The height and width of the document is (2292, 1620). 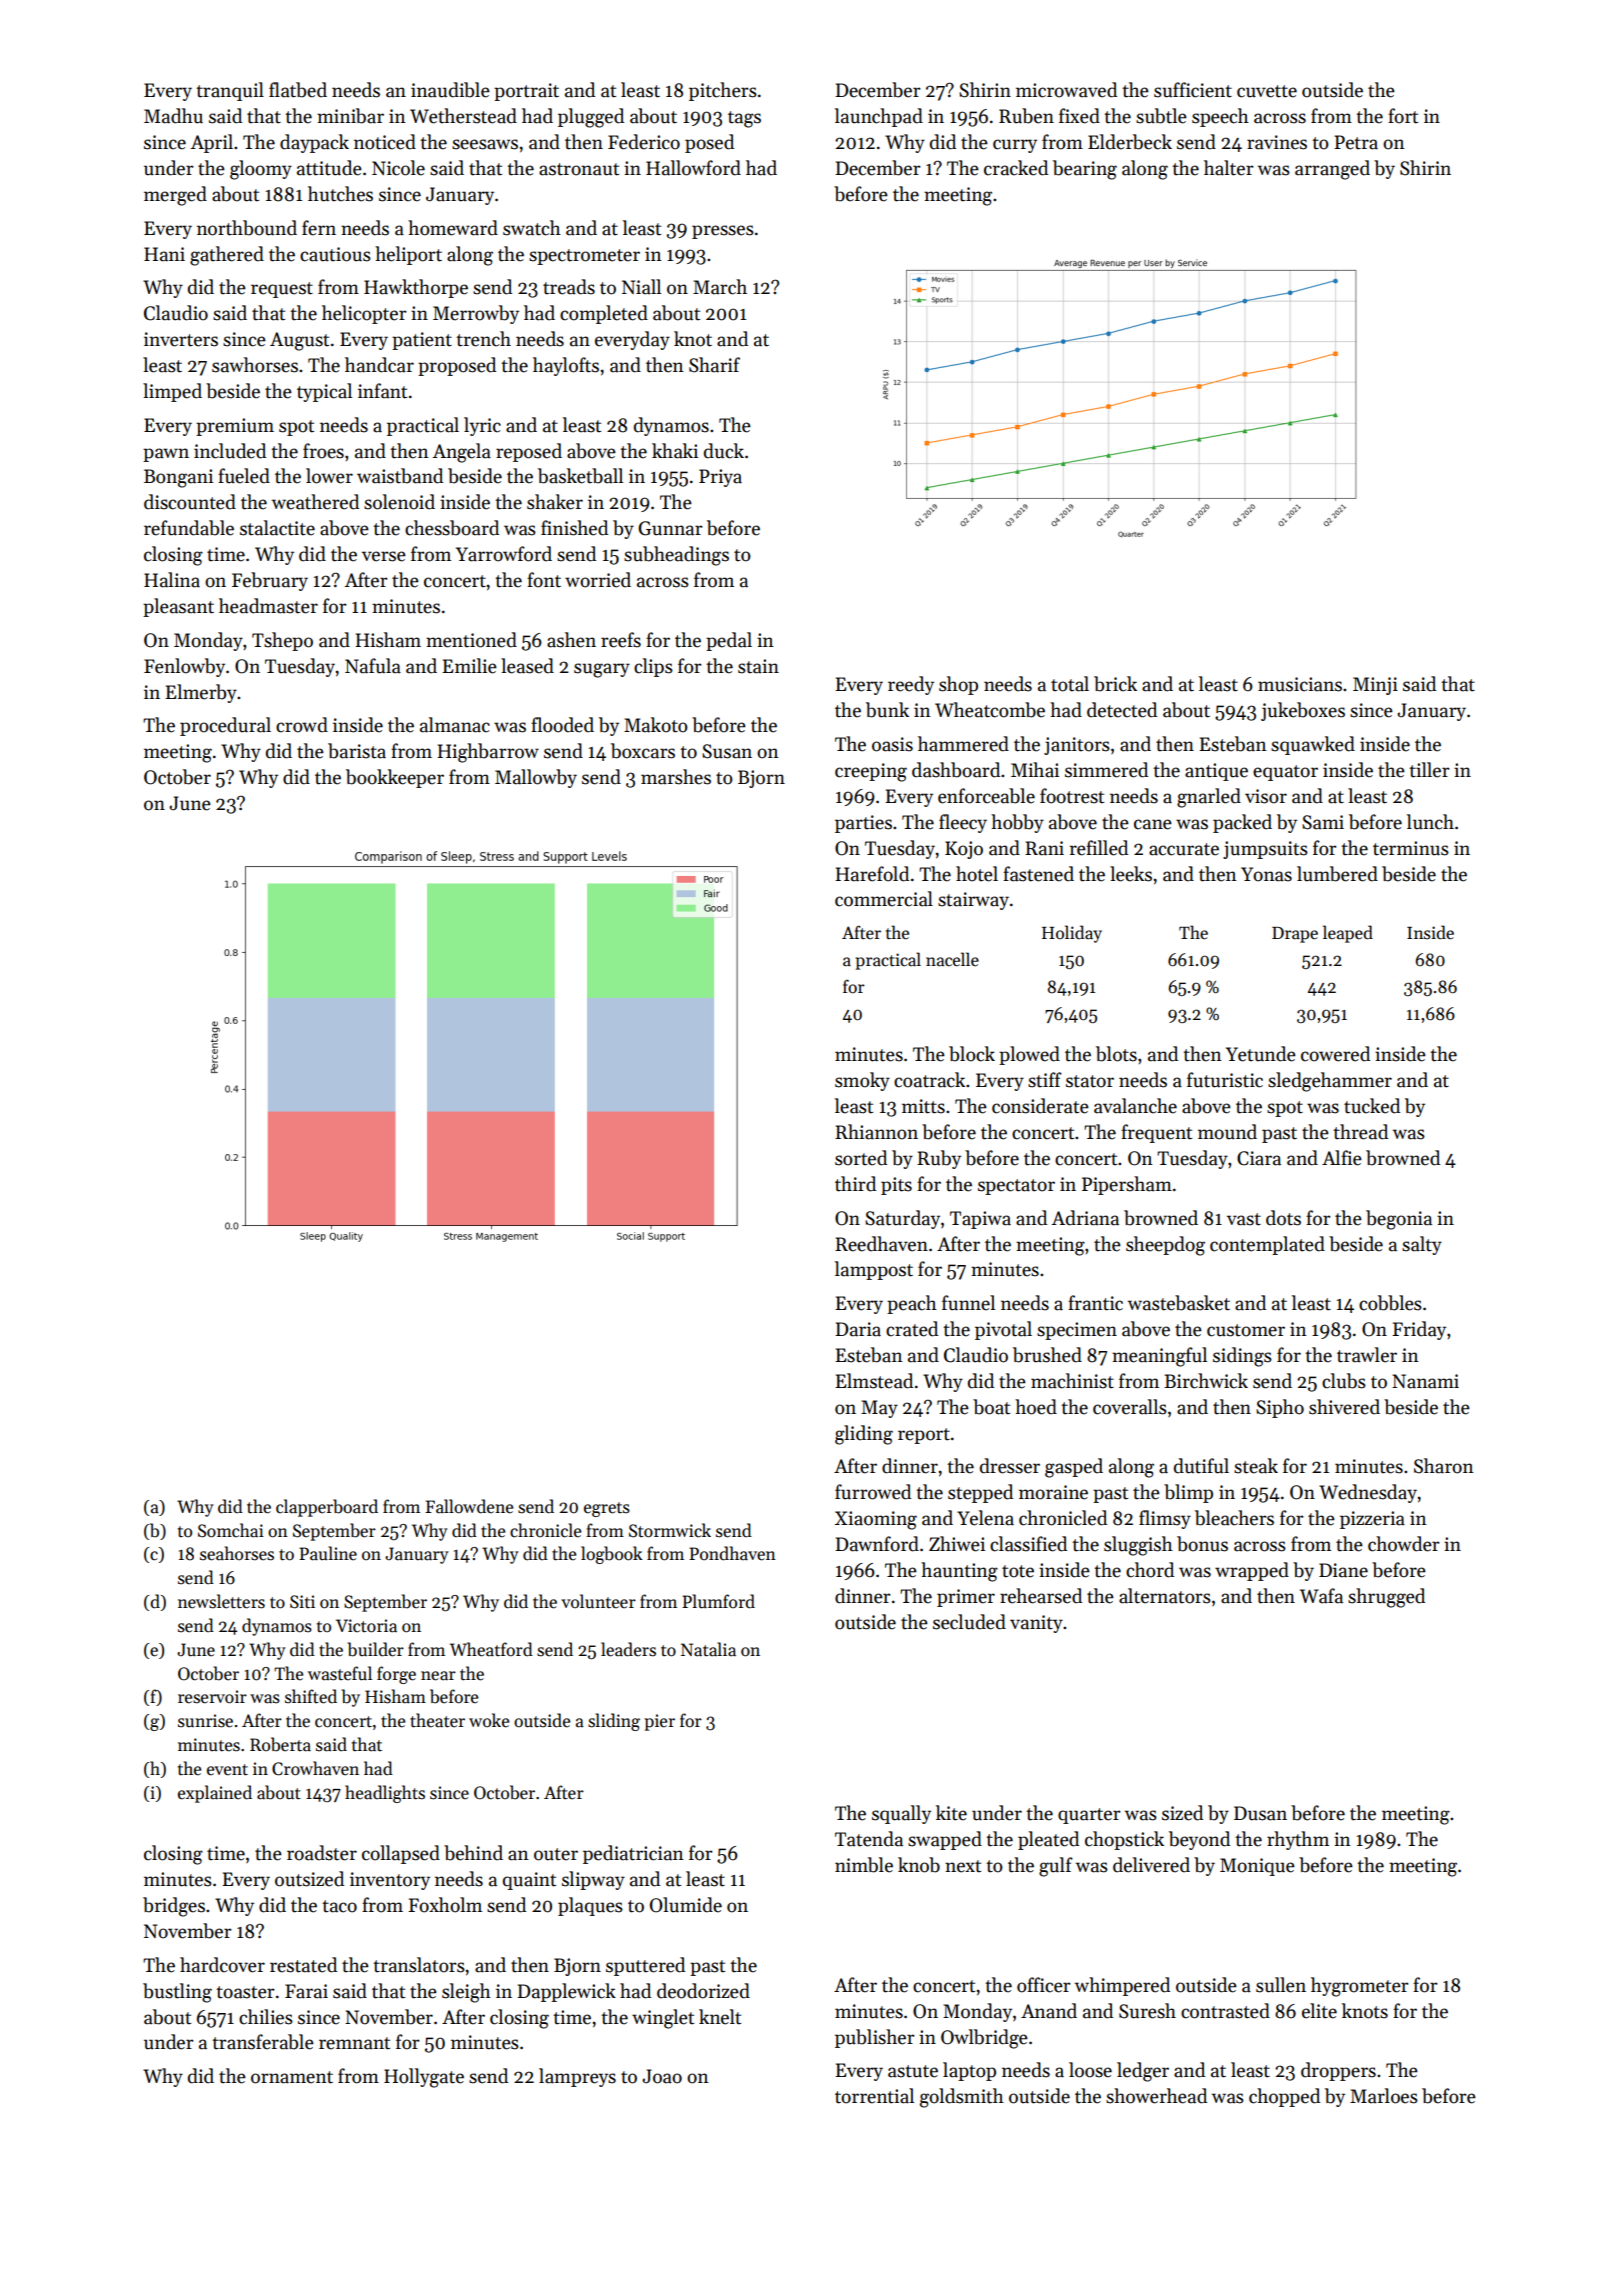 I want to click on Marloes, so click(x=1384, y=2096).
